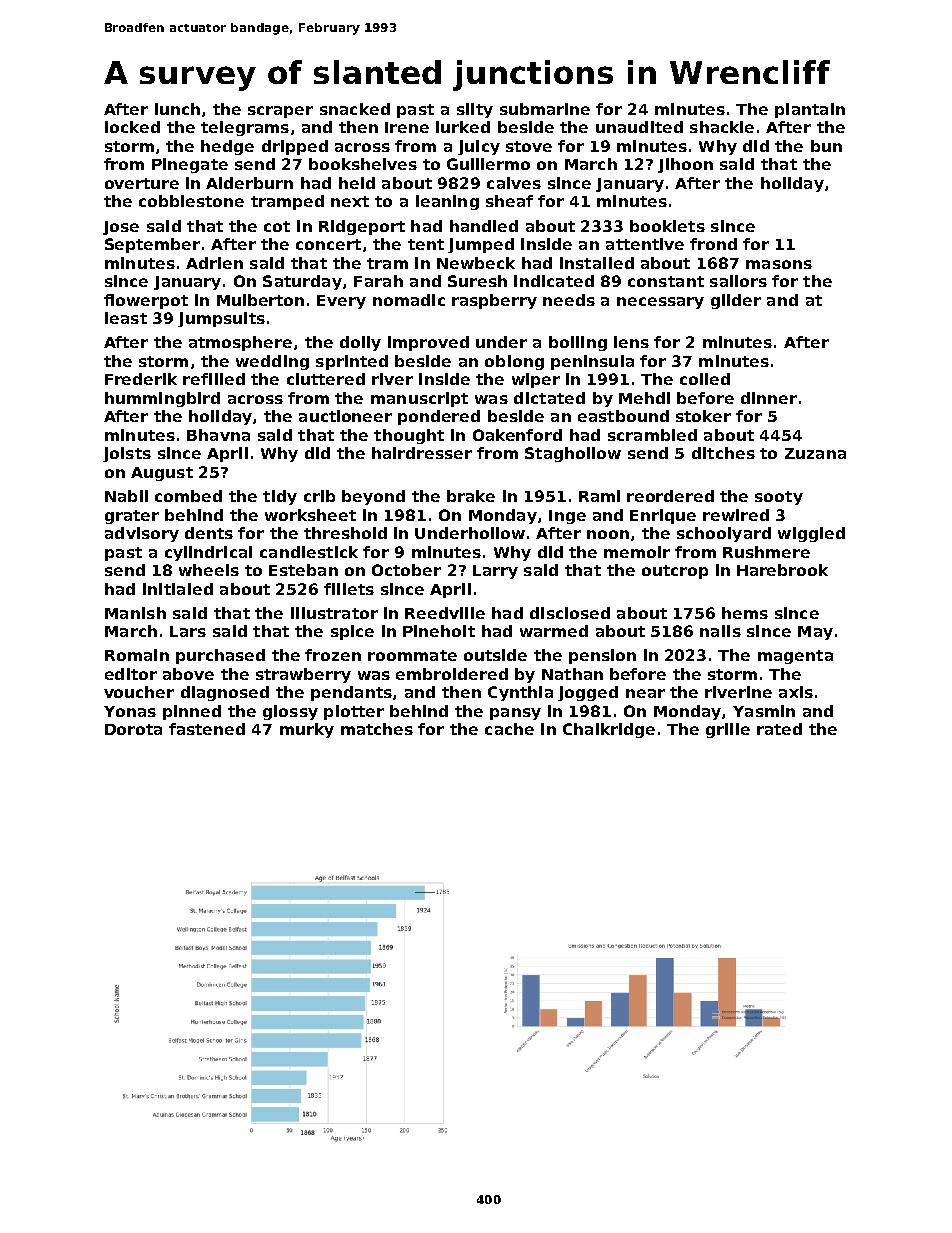 Image resolution: width=952 pixels, height=1233 pixels. Describe the element at coordinates (227, 147) in the image. I see `hedge` at that location.
